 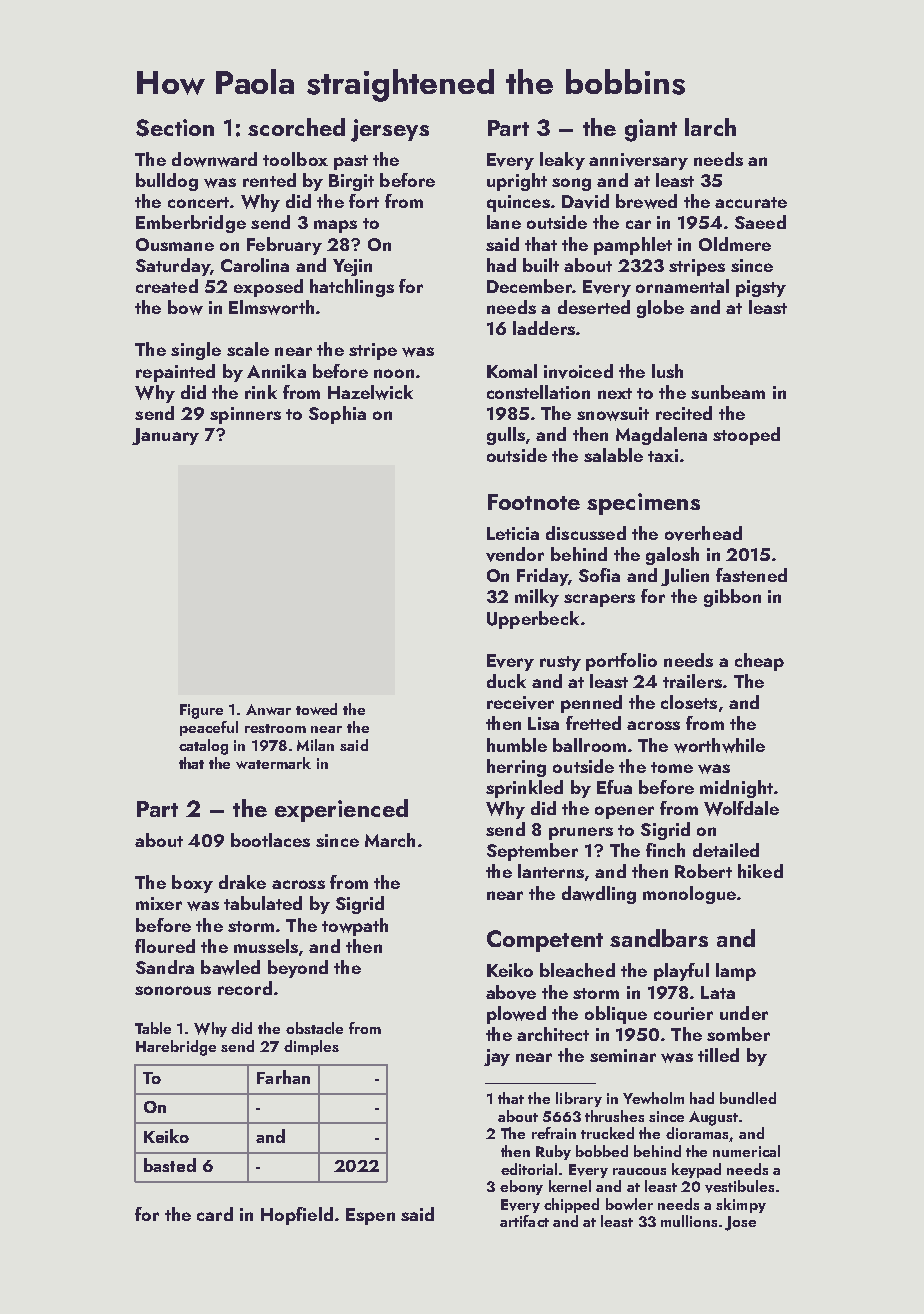 What do you see at coordinates (616, 1015) in the document?
I see `oblique` at bounding box center [616, 1015].
